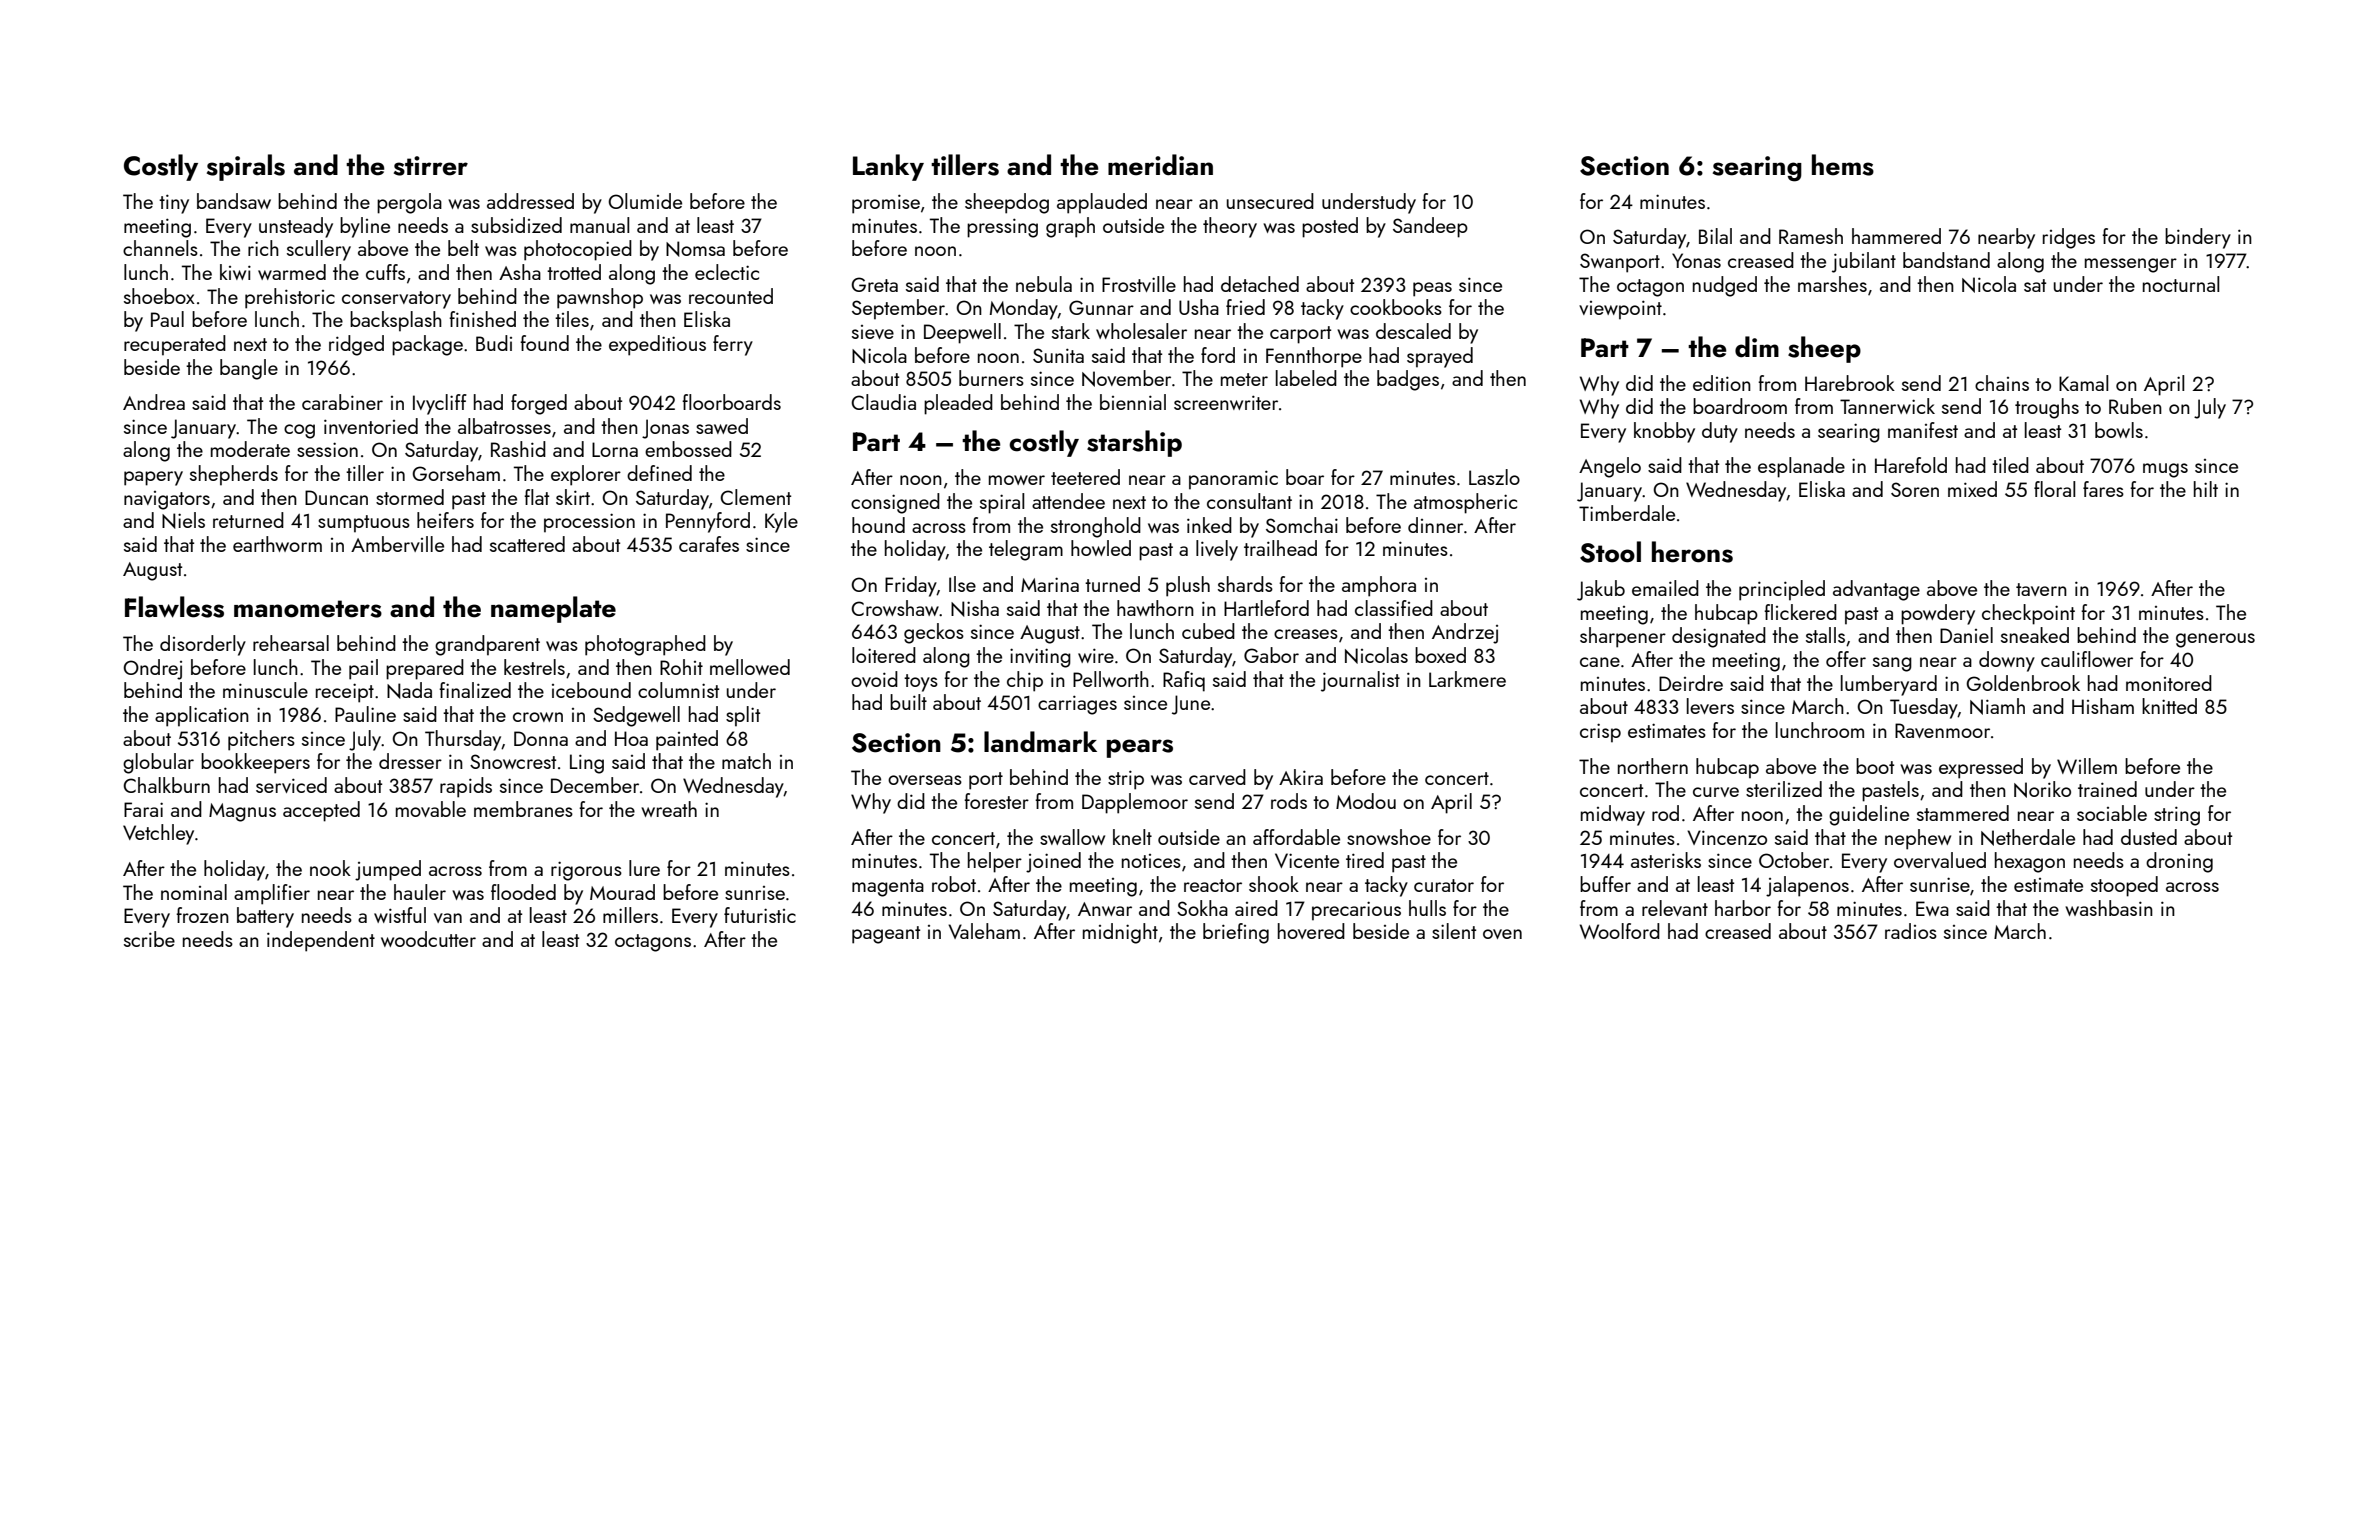  I want to click on dim, so click(1757, 347).
